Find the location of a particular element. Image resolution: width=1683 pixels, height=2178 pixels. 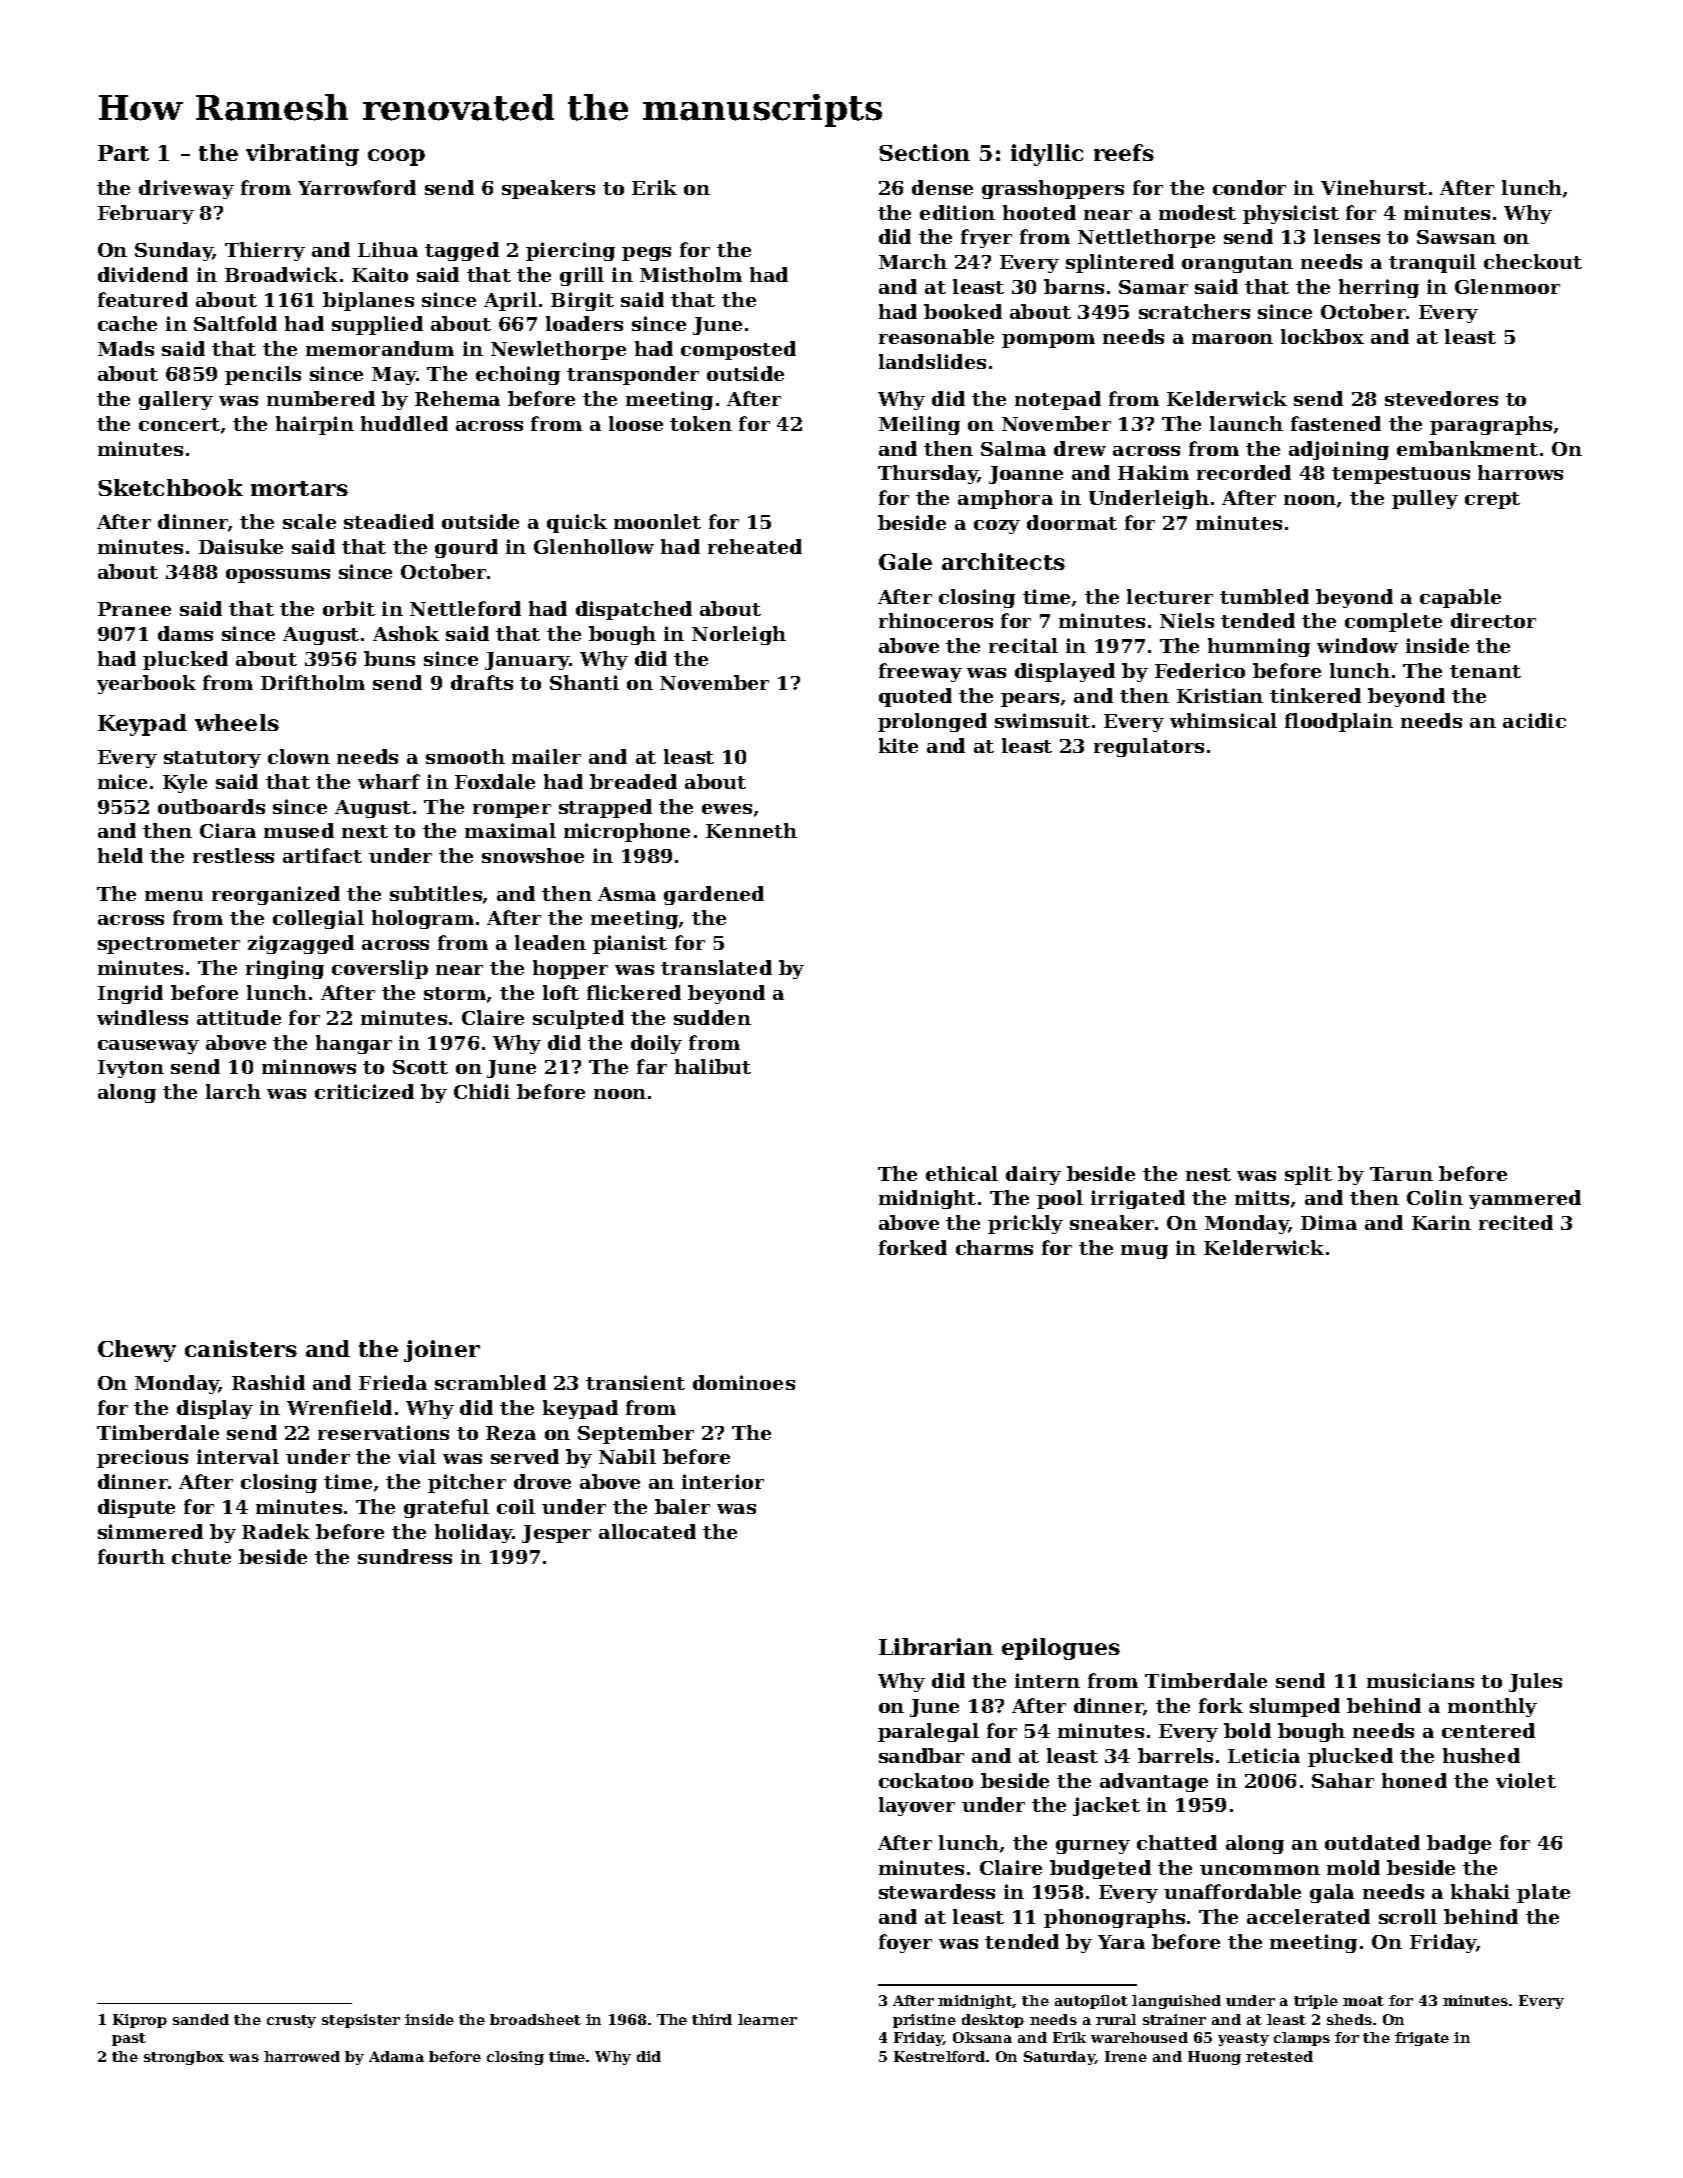

uncommon is located at coordinates (1260, 1870).
